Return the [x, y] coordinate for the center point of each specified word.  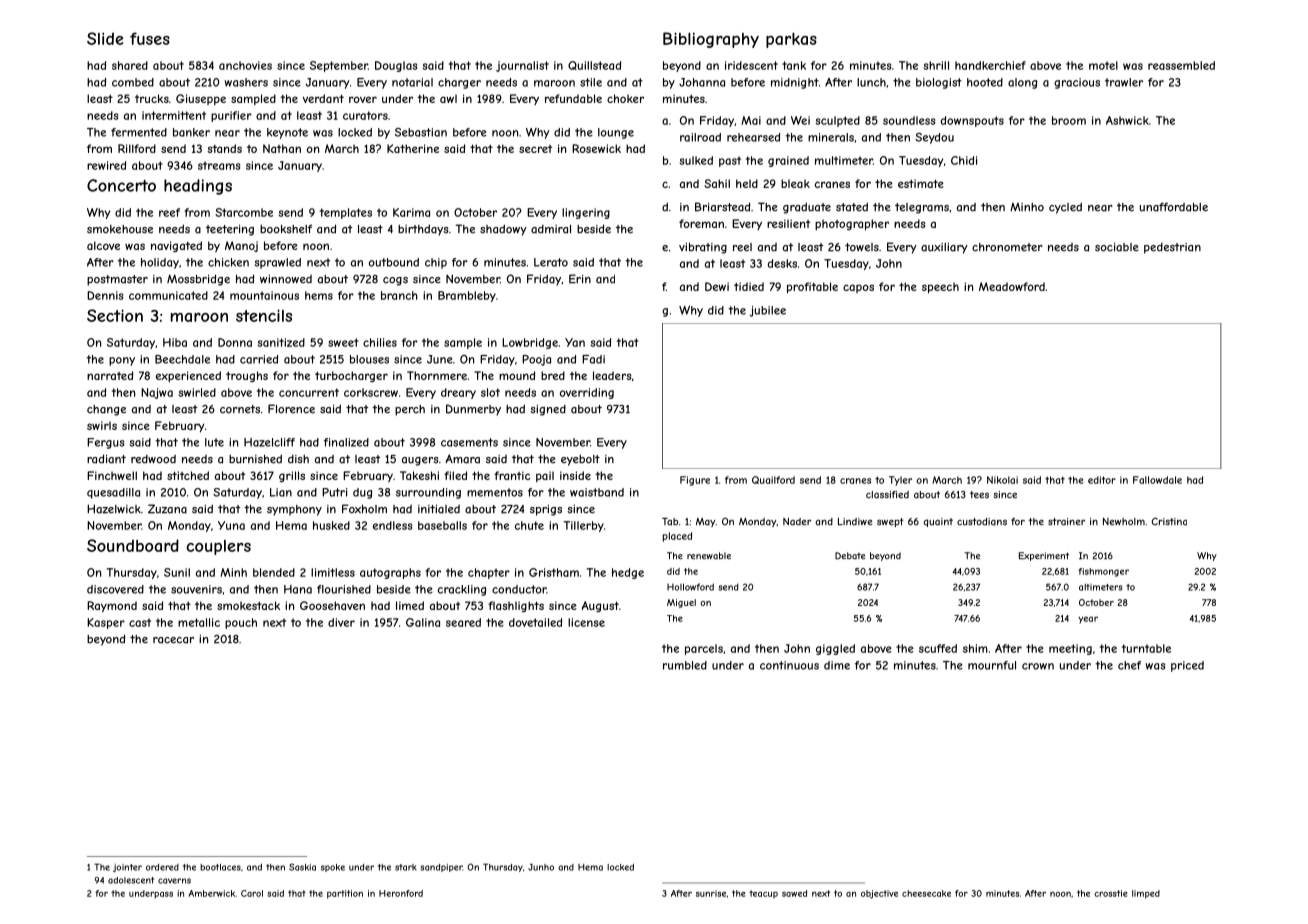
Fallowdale [1157, 480]
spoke [333, 868]
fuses [150, 38]
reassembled [1181, 65]
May [706, 522]
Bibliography [711, 40]
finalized [346, 442]
